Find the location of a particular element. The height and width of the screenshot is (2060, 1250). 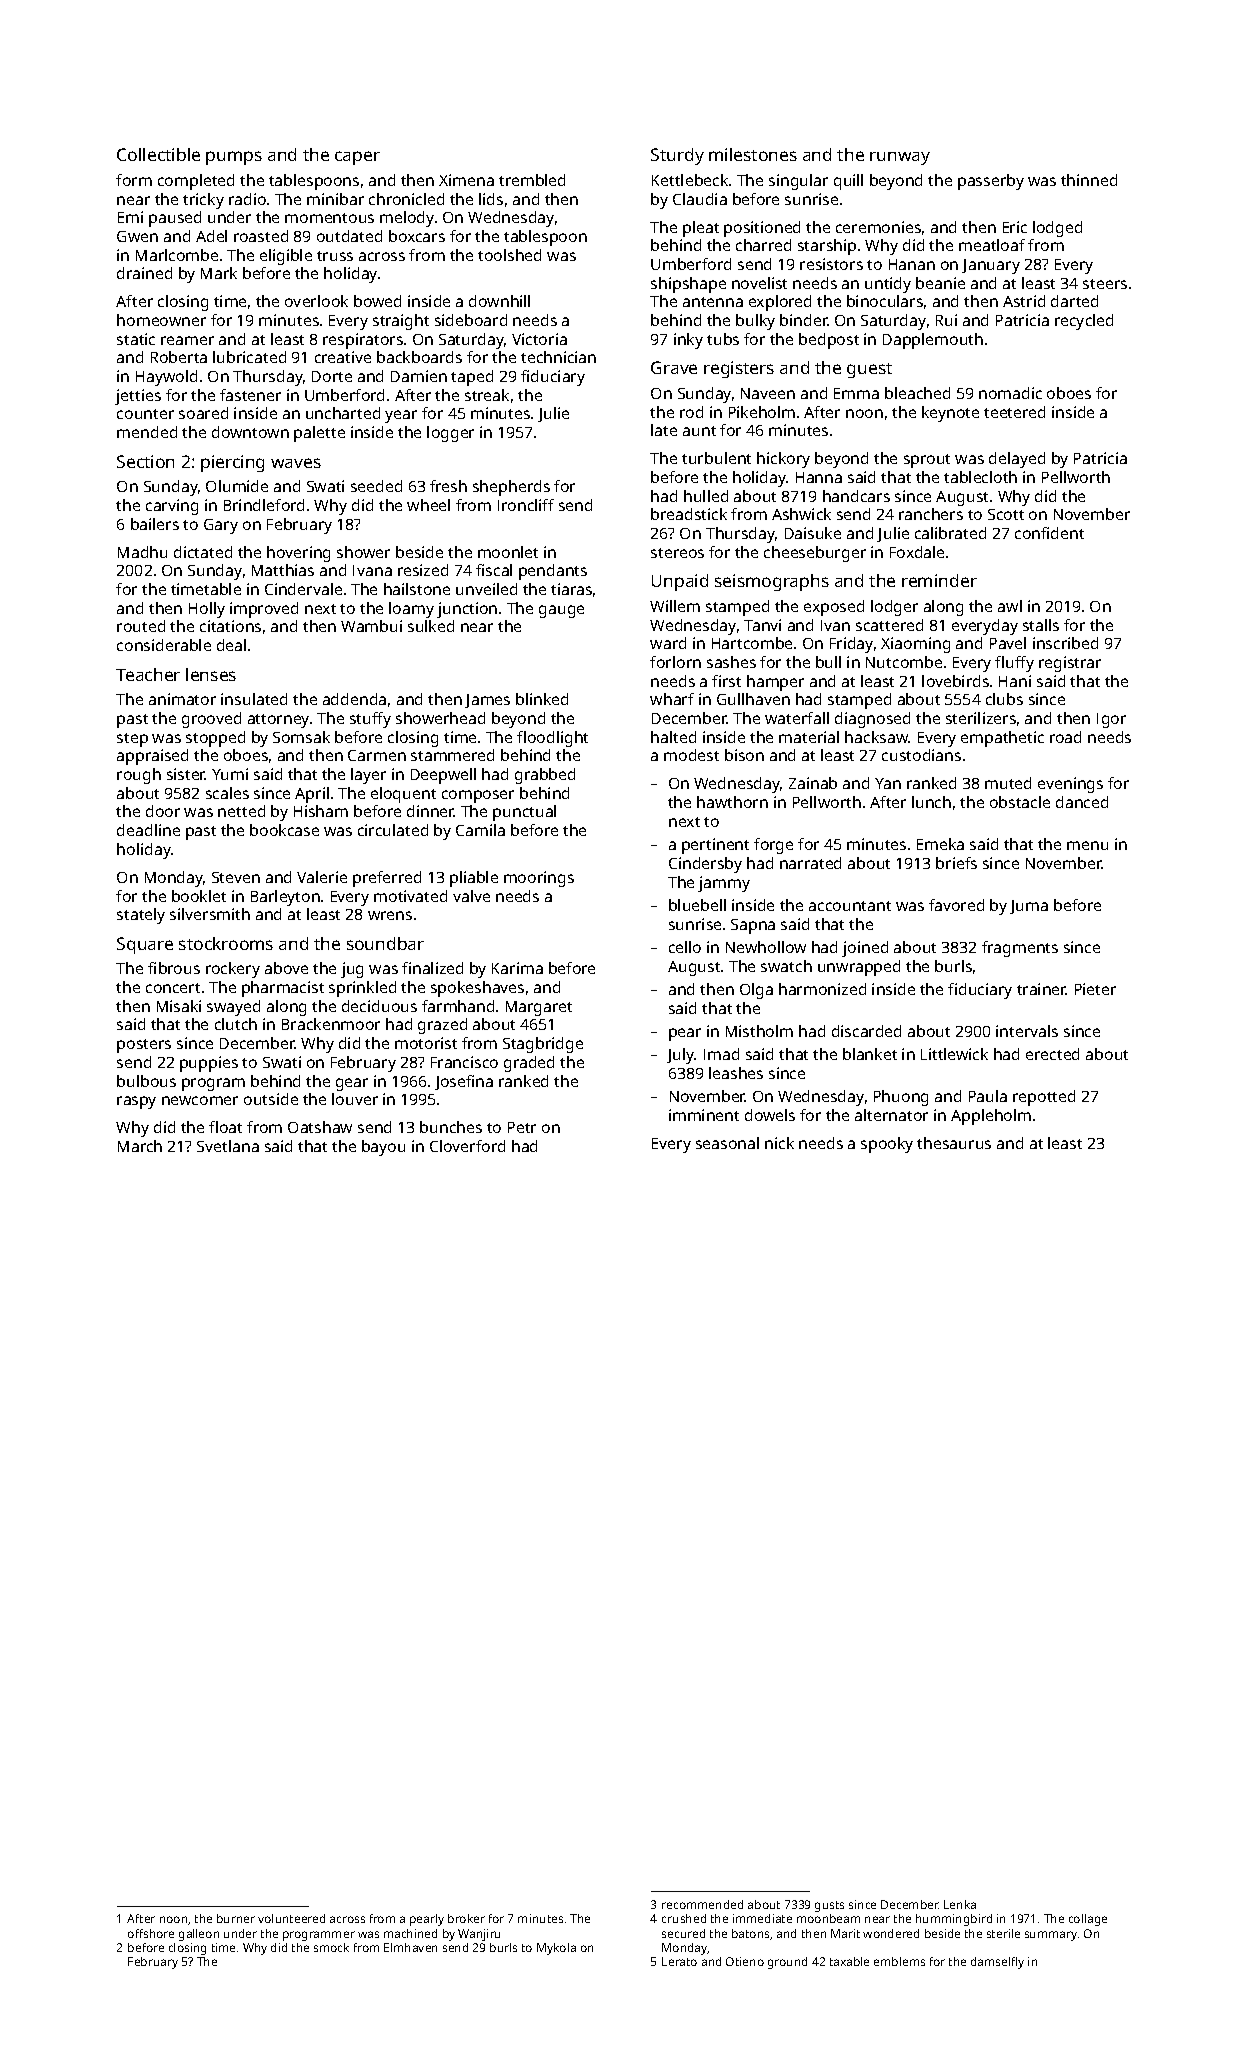

Elmhaven is located at coordinates (410, 1947).
